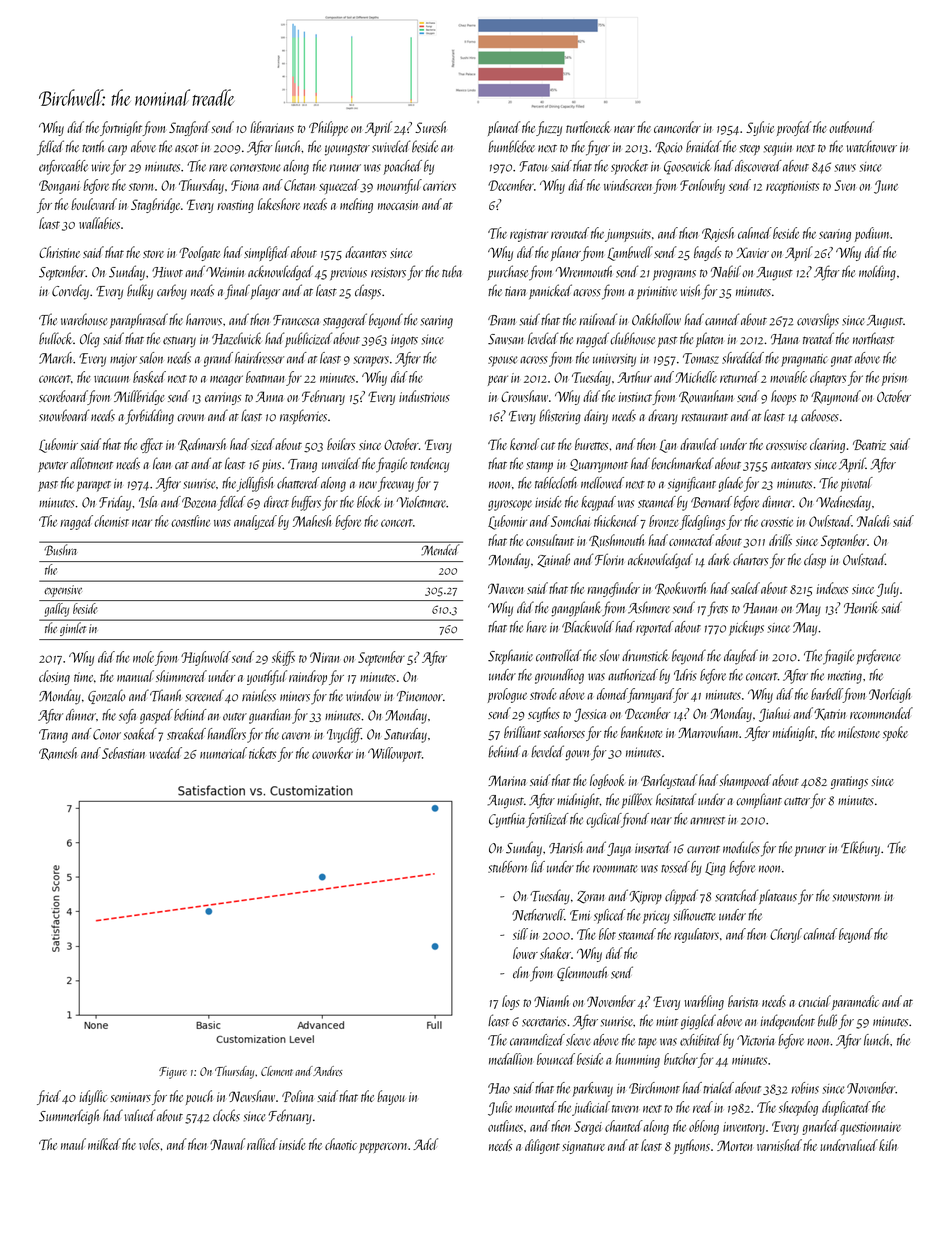 This screenshot has height=1233, width=952. I want to click on parapet, so click(93, 486).
